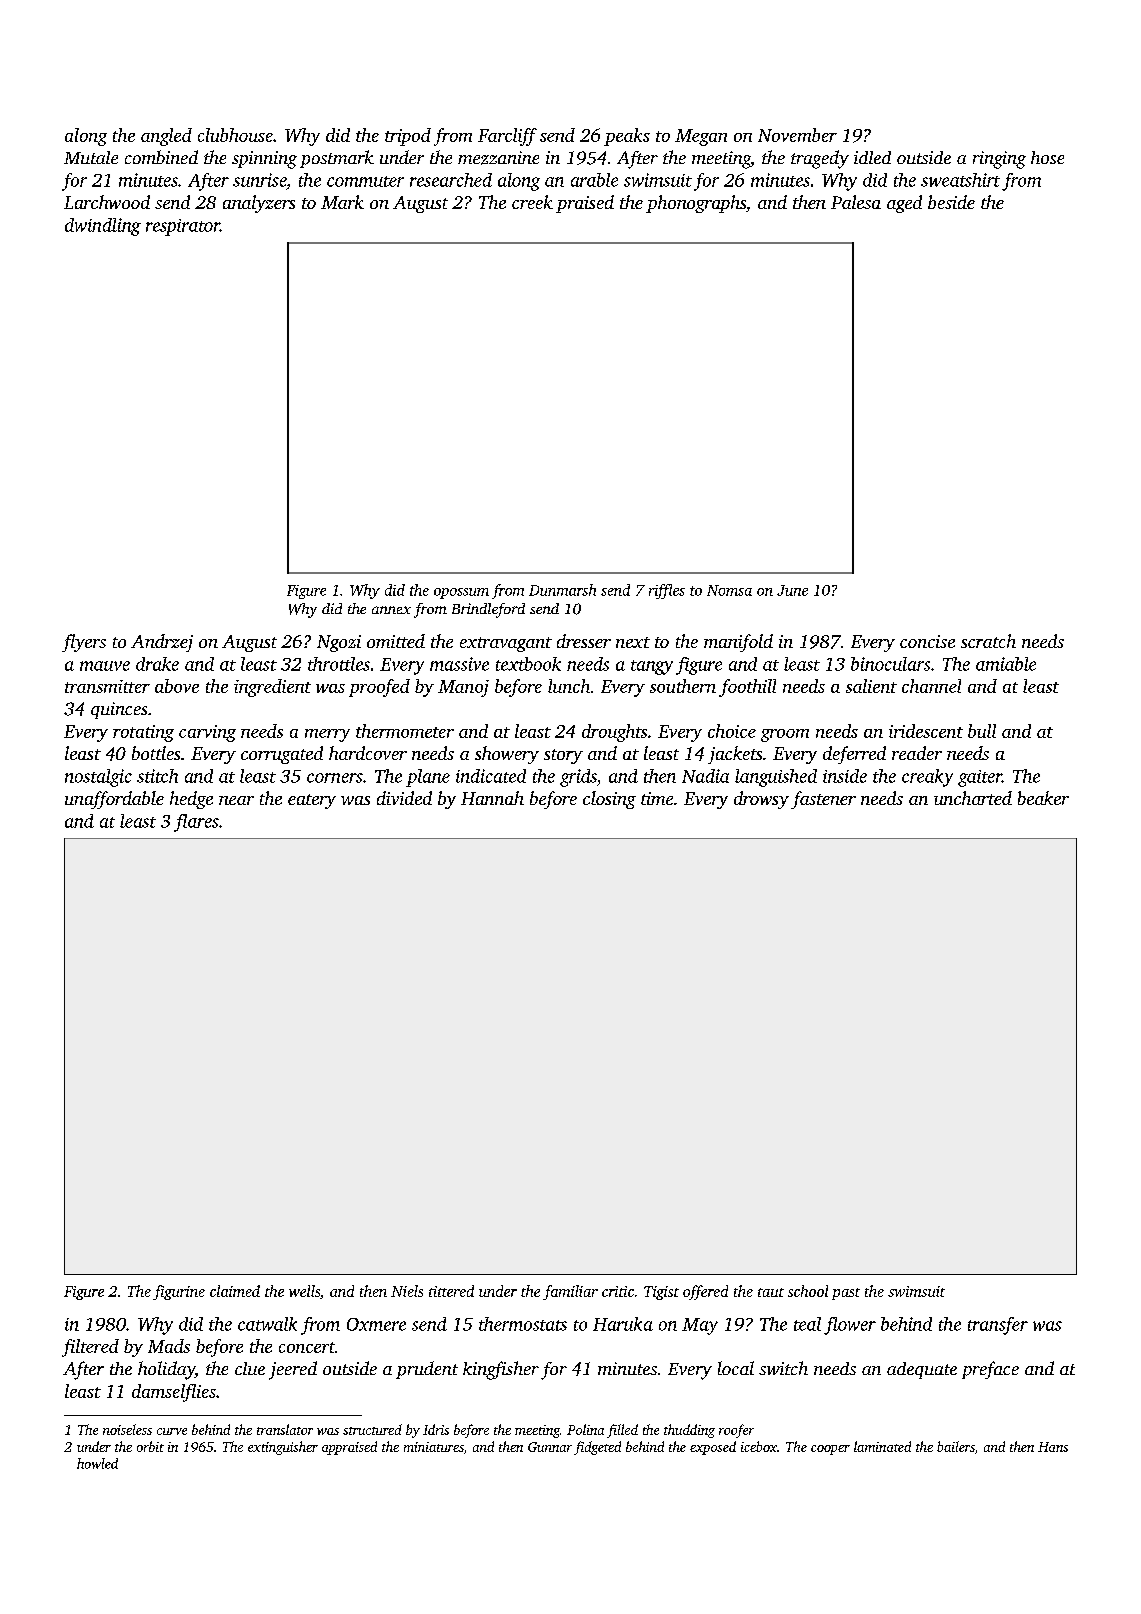  Describe the element at coordinates (973, 798) in the image. I see `uncharted` at that location.
